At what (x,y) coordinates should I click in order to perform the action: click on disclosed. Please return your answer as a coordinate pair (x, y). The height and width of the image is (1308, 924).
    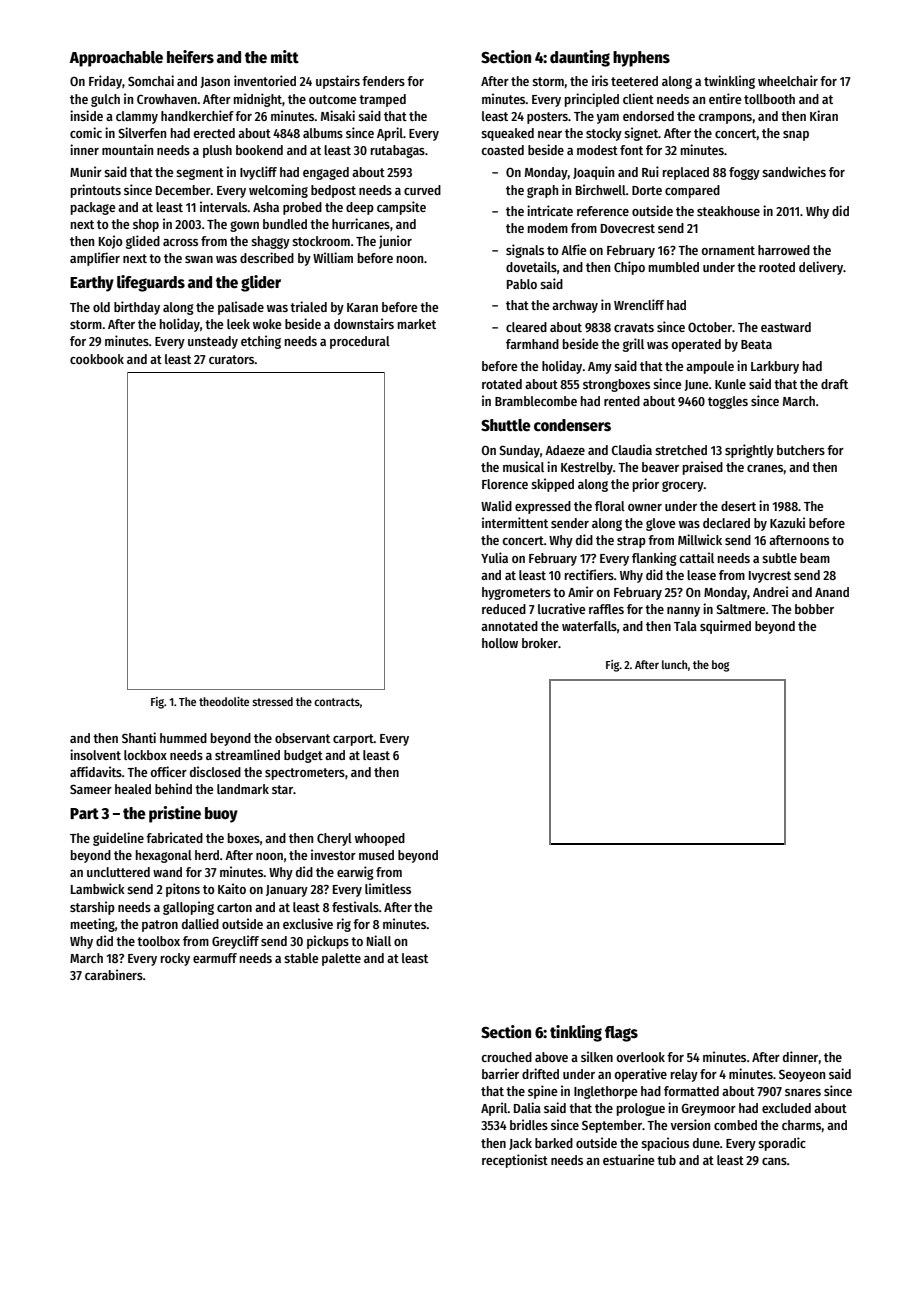
    Looking at the image, I should click on (215, 771).
